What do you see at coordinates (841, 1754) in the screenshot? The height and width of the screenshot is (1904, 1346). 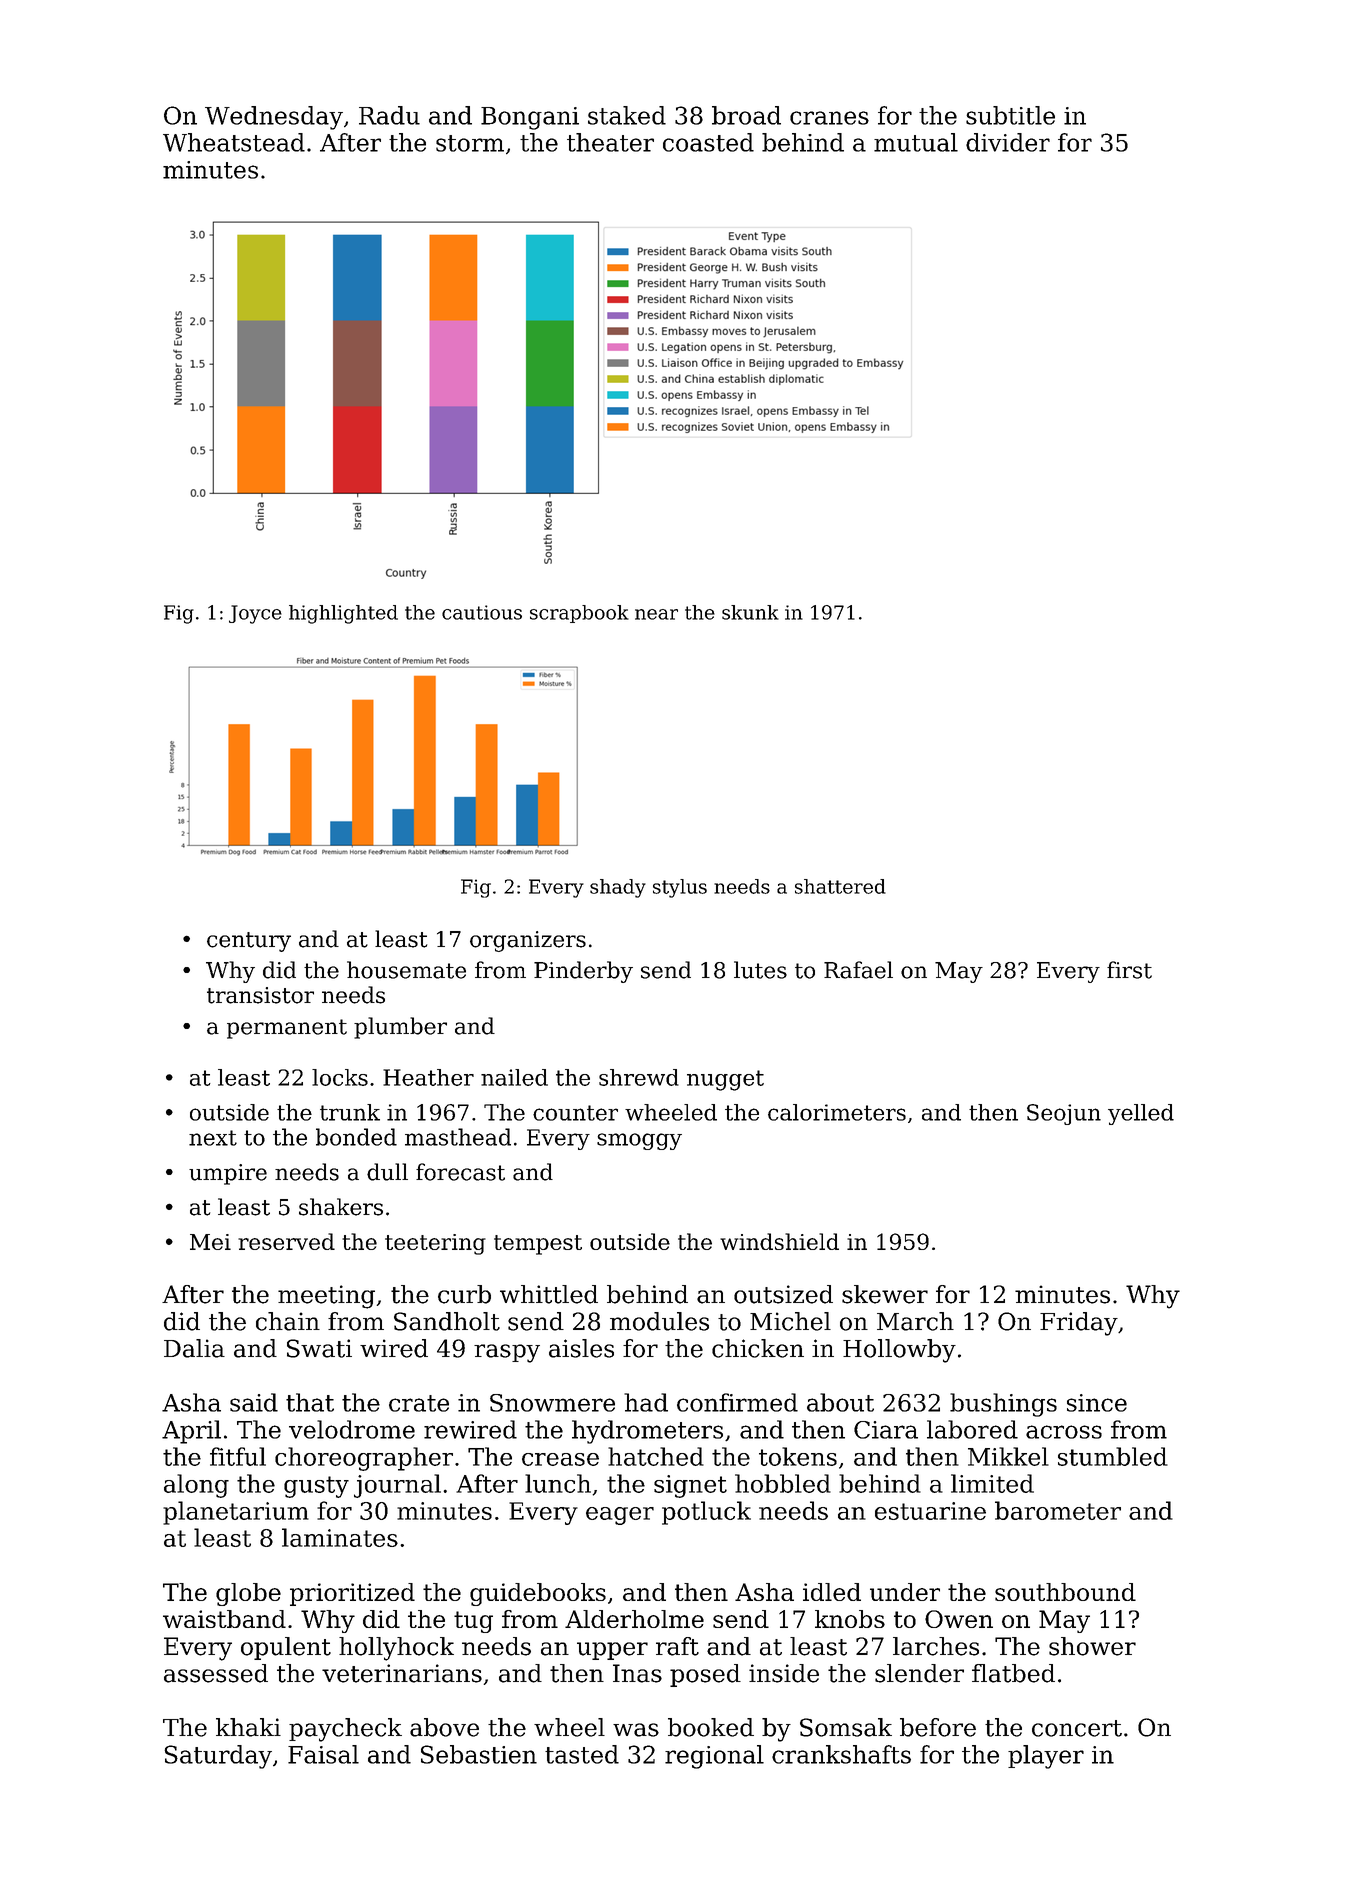 I see `crankshafts` at bounding box center [841, 1754].
